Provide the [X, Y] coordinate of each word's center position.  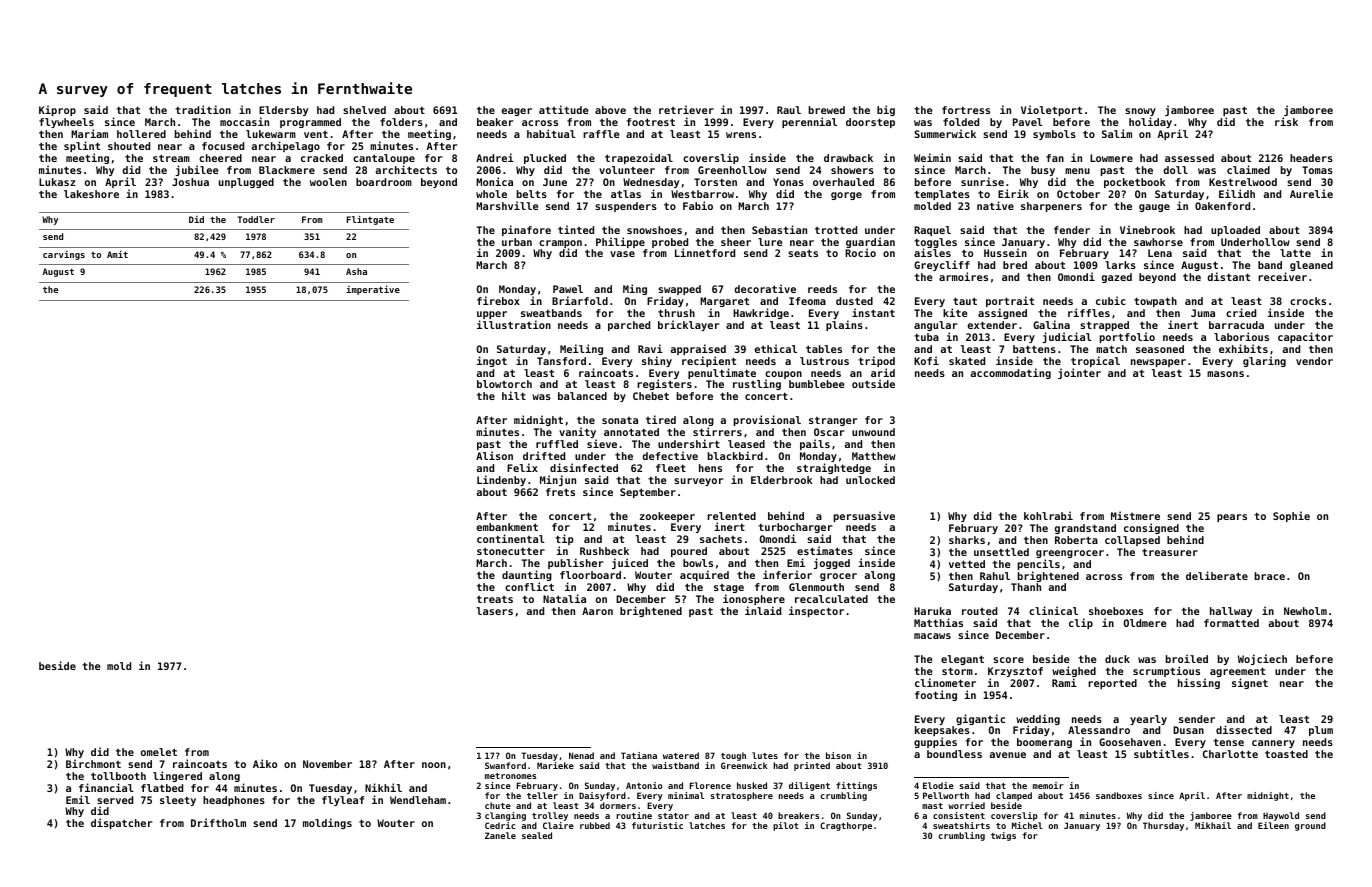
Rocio [860, 253]
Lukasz [57, 182]
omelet [159, 752]
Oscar [829, 432]
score [1008, 660]
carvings [64, 255]
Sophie [1291, 516]
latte [1295, 253]
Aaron [597, 611]
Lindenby [501, 480]
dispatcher [122, 823]
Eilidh [1237, 193]
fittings [856, 786]
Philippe [620, 242]
